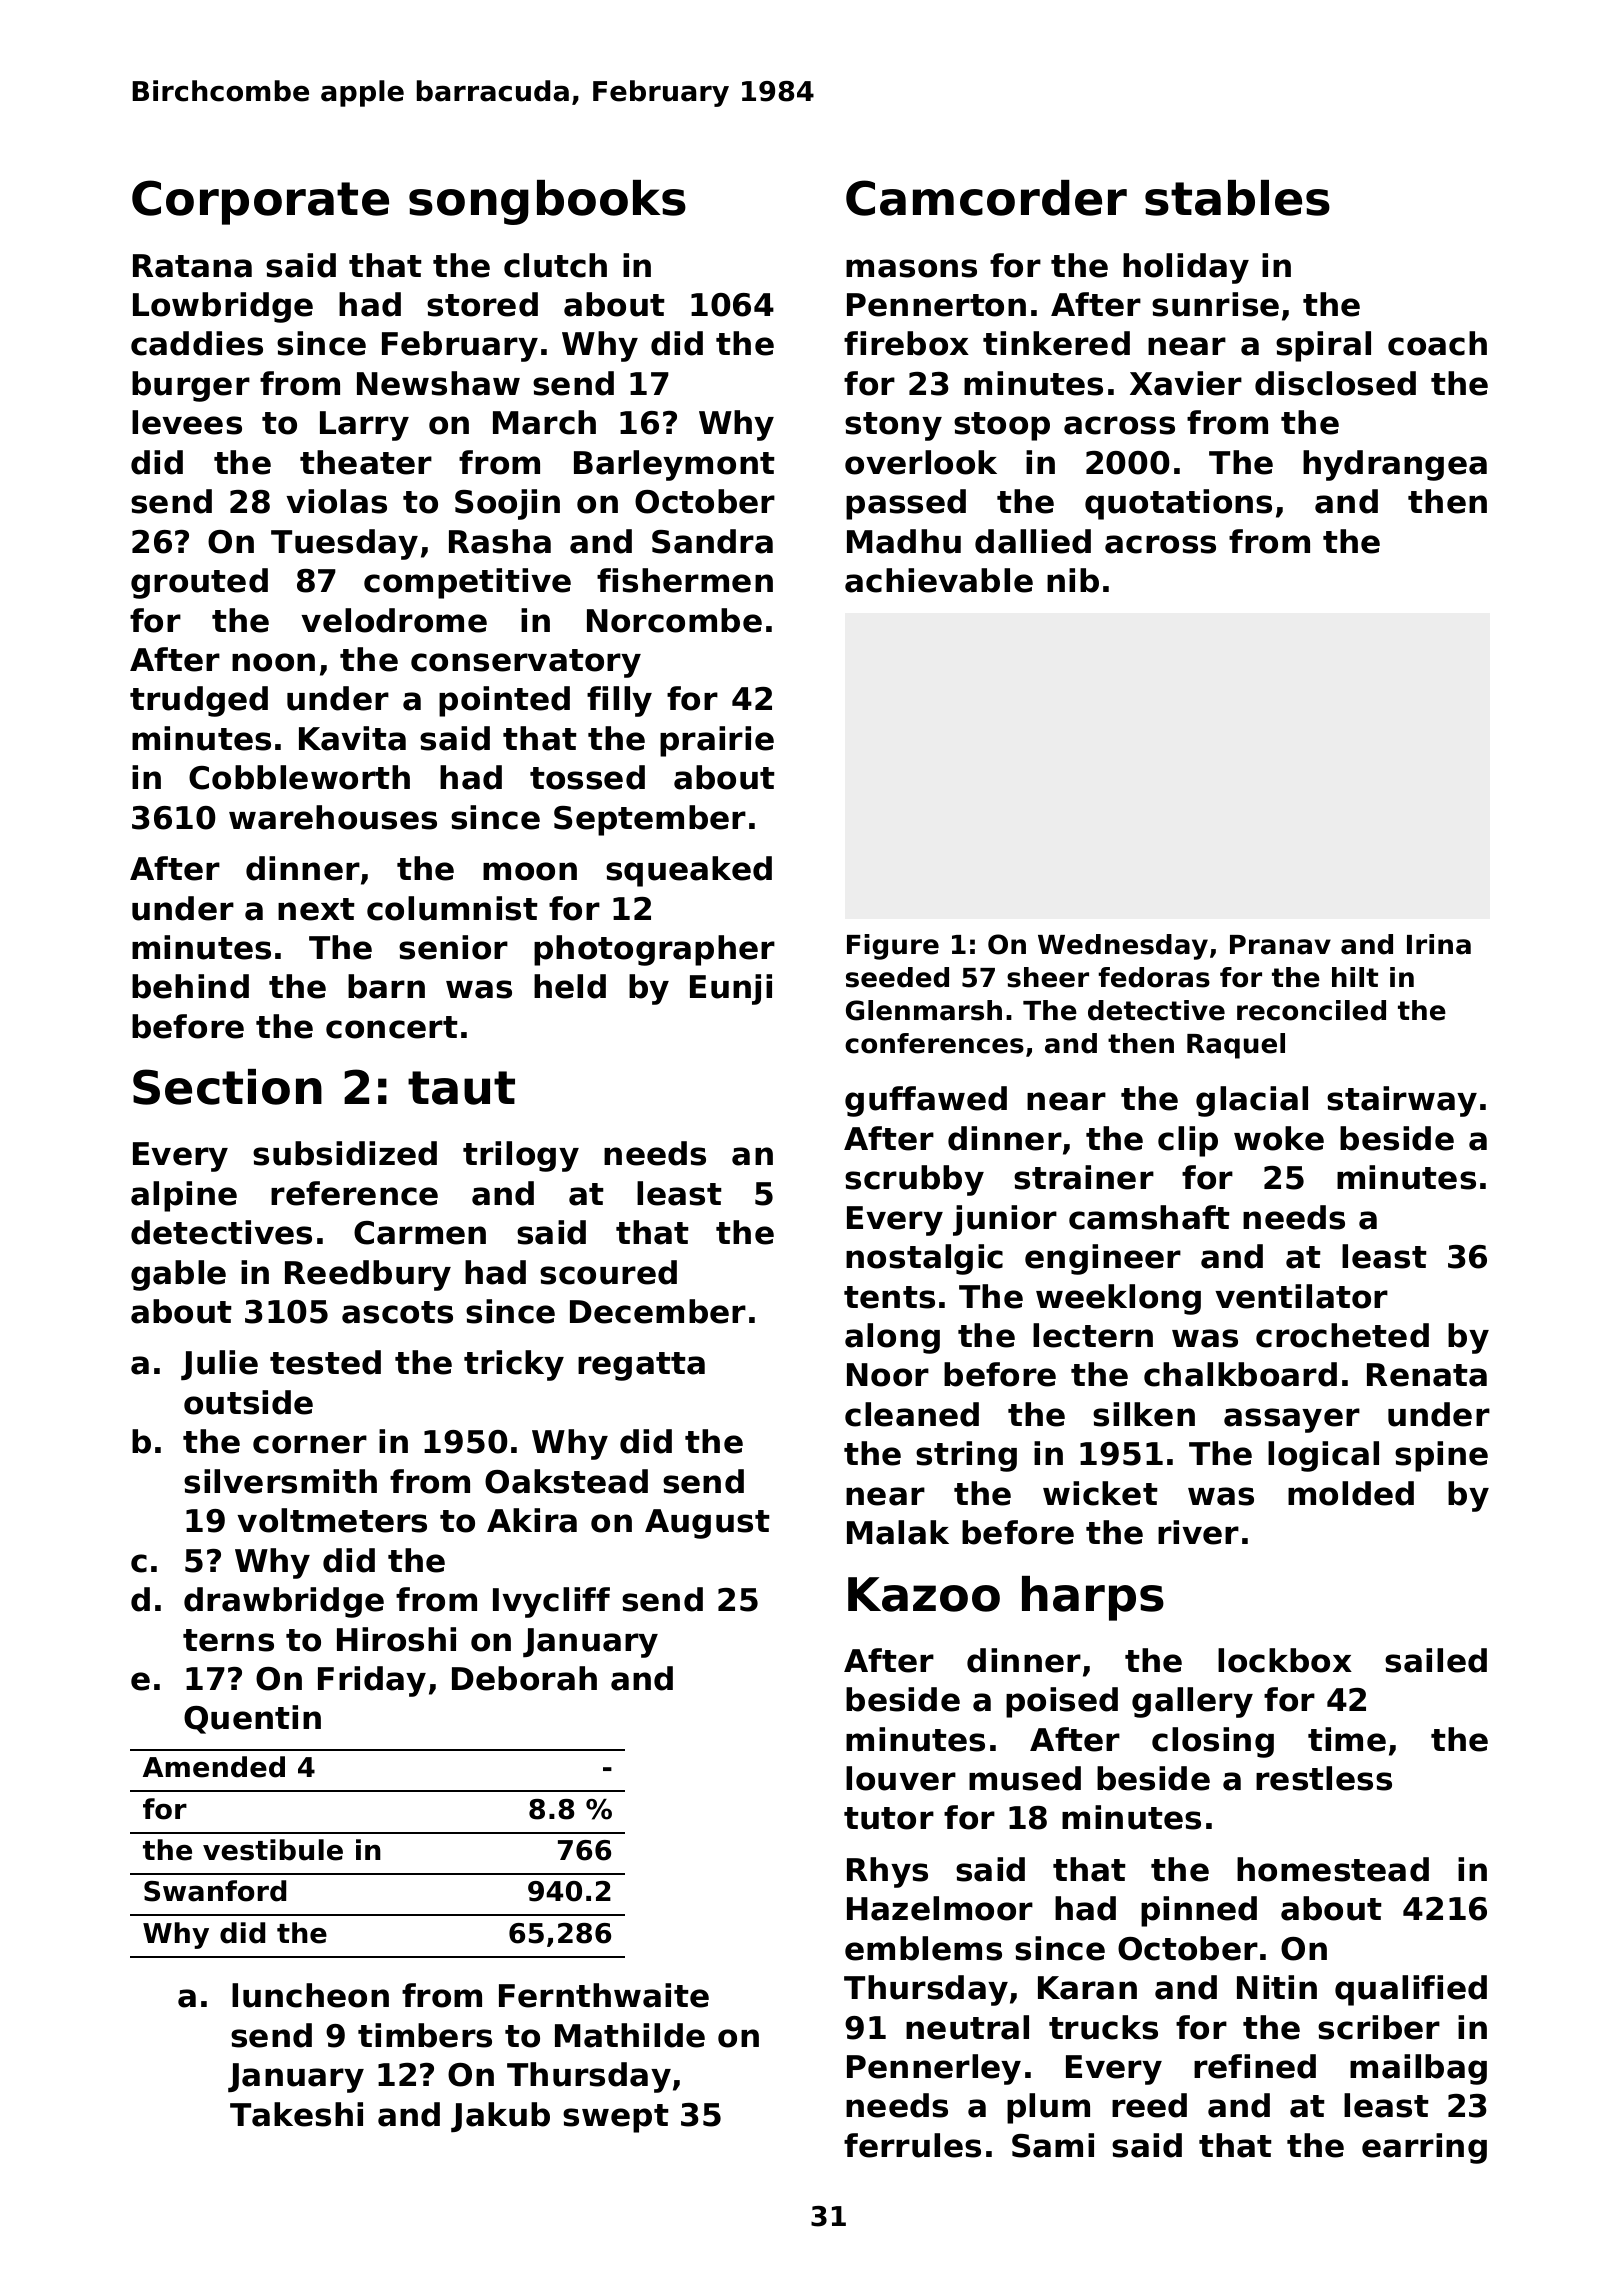  Describe the element at coordinates (893, 947) in the image. I see `Figure` at that location.
